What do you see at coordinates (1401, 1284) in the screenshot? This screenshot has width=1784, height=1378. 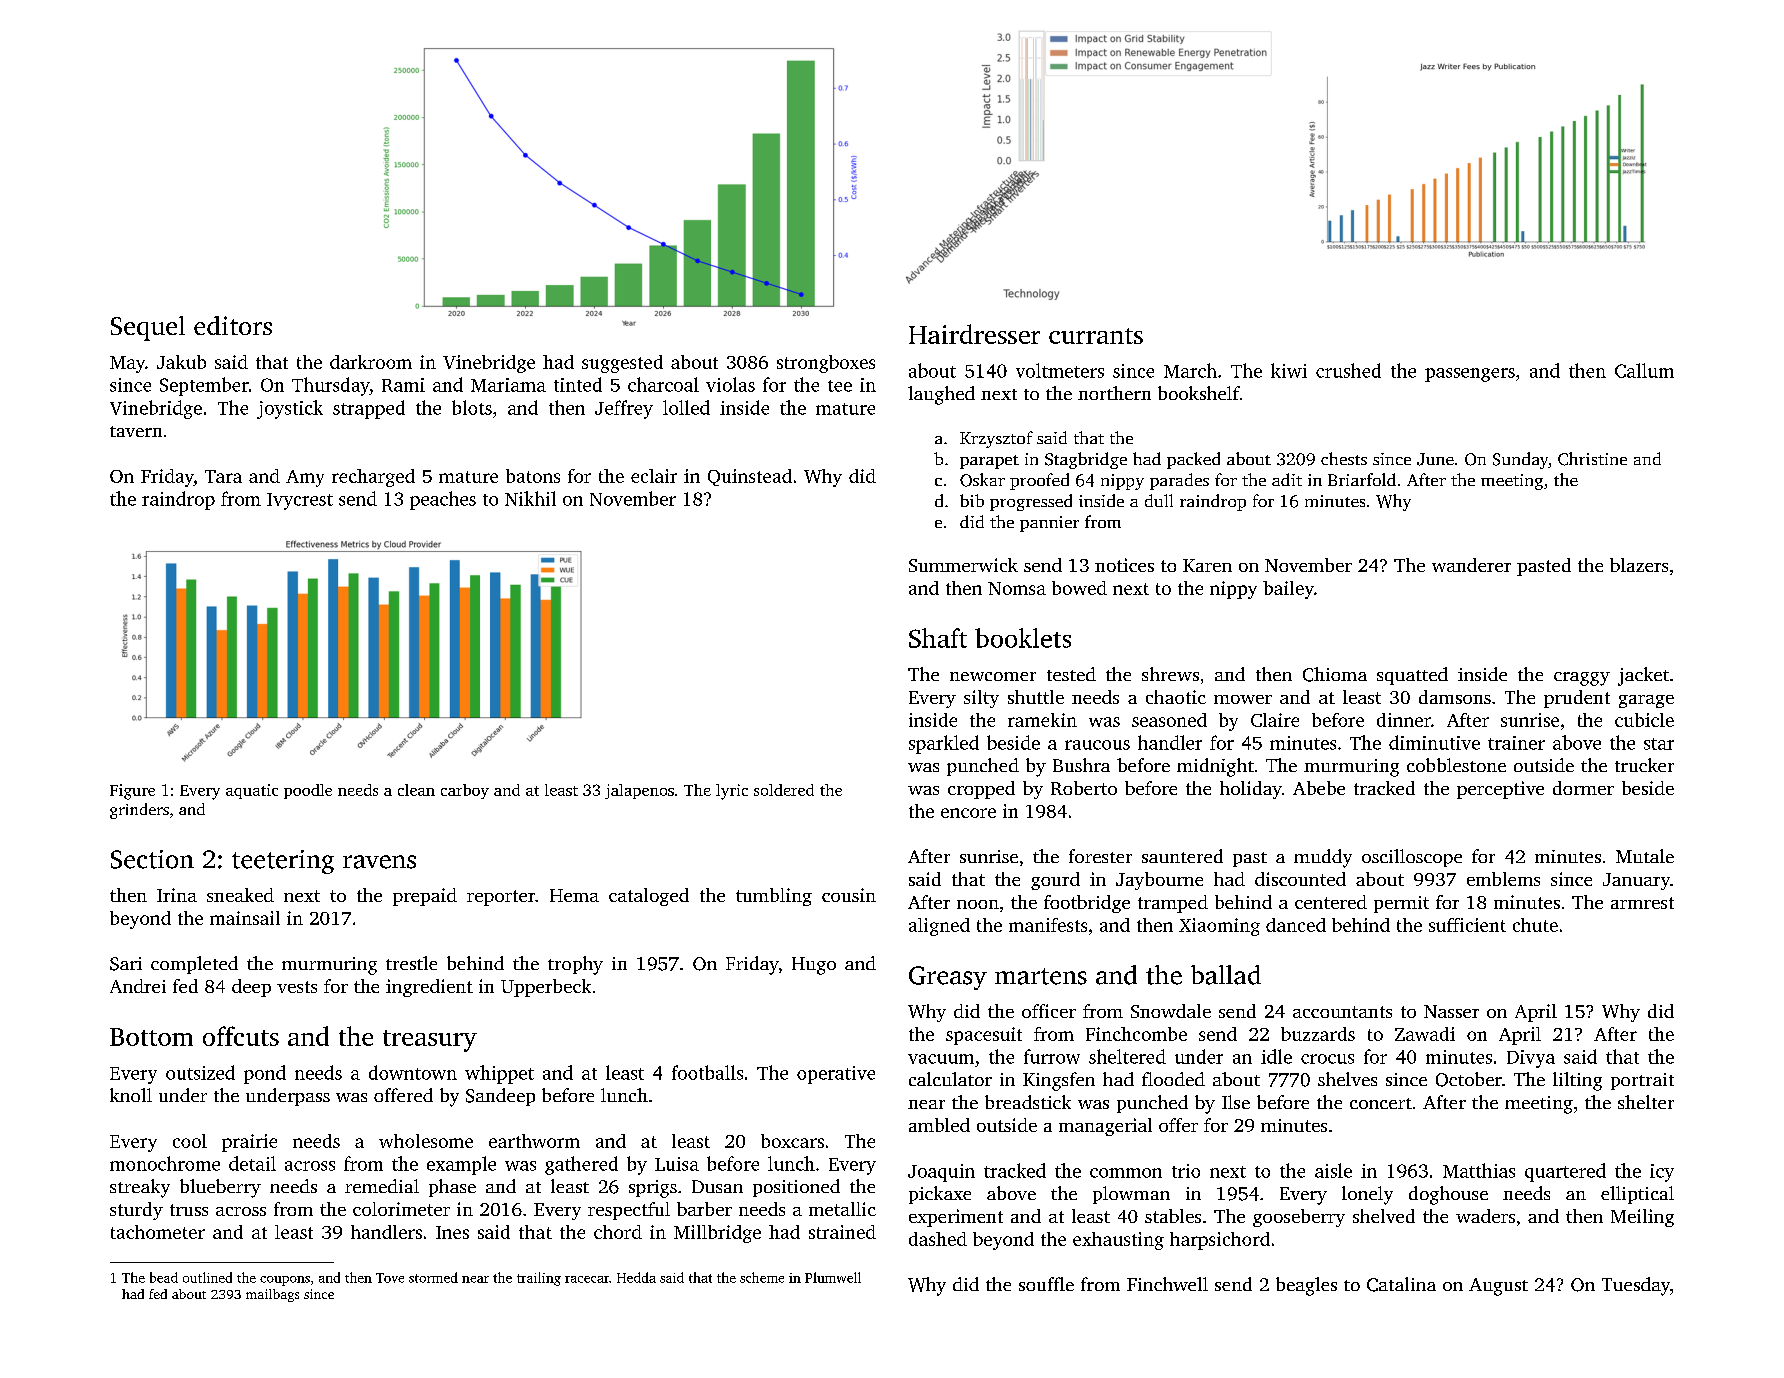 I see `Catalina` at bounding box center [1401, 1284].
